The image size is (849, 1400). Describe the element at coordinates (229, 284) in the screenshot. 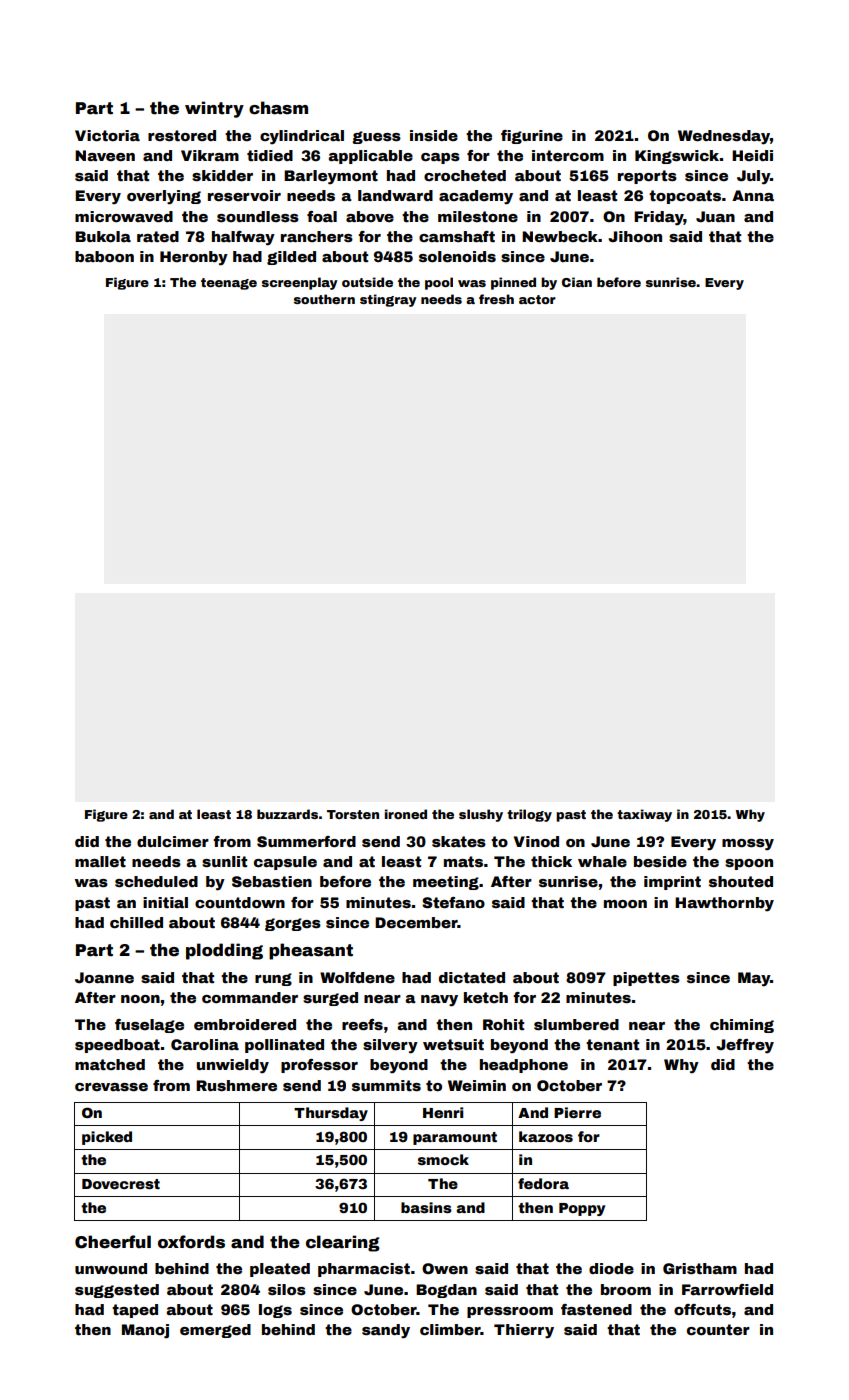

I see `teenage` at that location.
